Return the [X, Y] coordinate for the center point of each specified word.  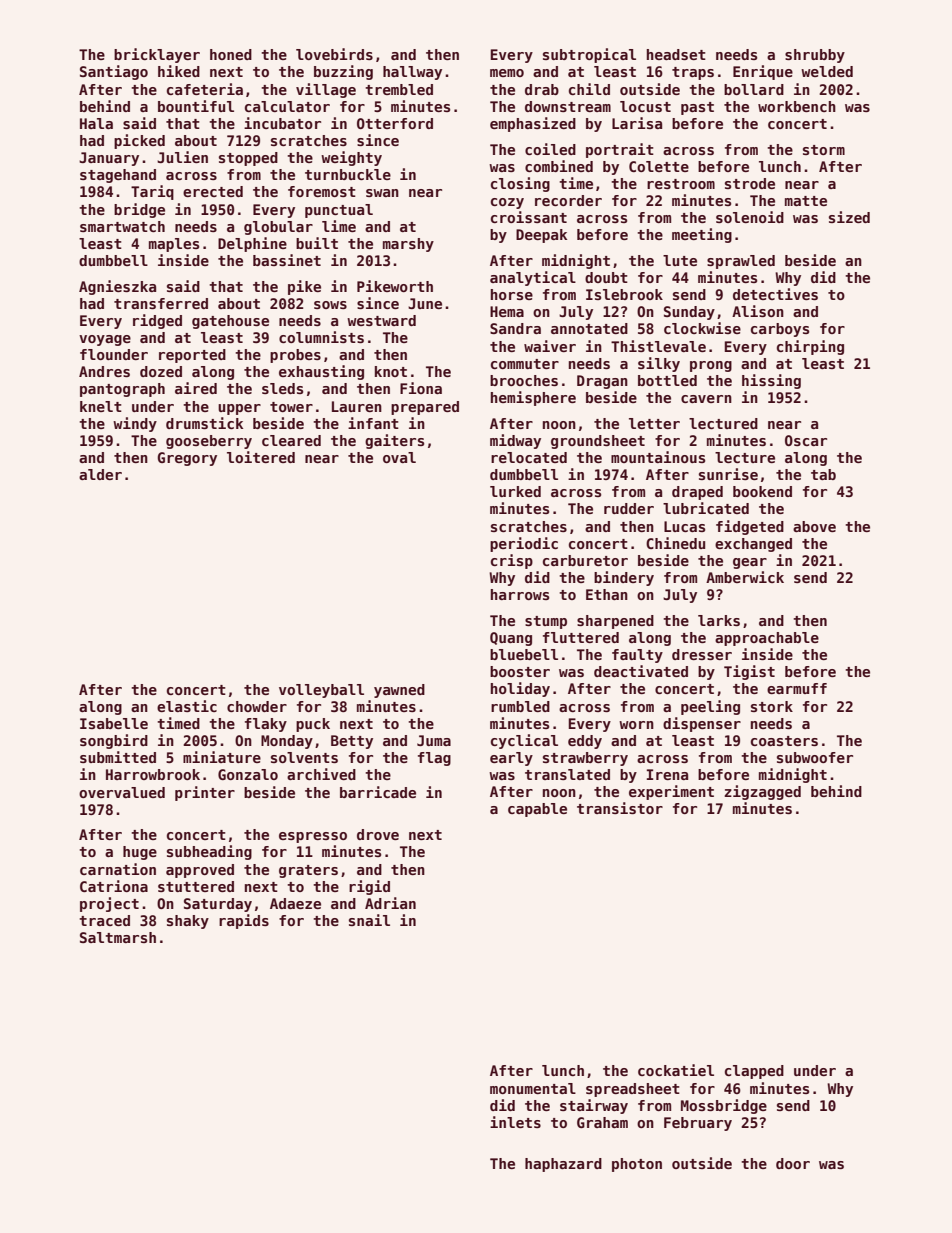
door [793, 1163]
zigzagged [762, 792]
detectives [775, 294]
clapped [754, 1072]
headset [676, 54]
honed [231, 54]
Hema [507, 311]
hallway [412, 73]
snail [369, 920]
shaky [188, 922]
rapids [244, 921]
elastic [187, 706]
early [511, 759]
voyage [105, 340]
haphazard [563, 1165]
